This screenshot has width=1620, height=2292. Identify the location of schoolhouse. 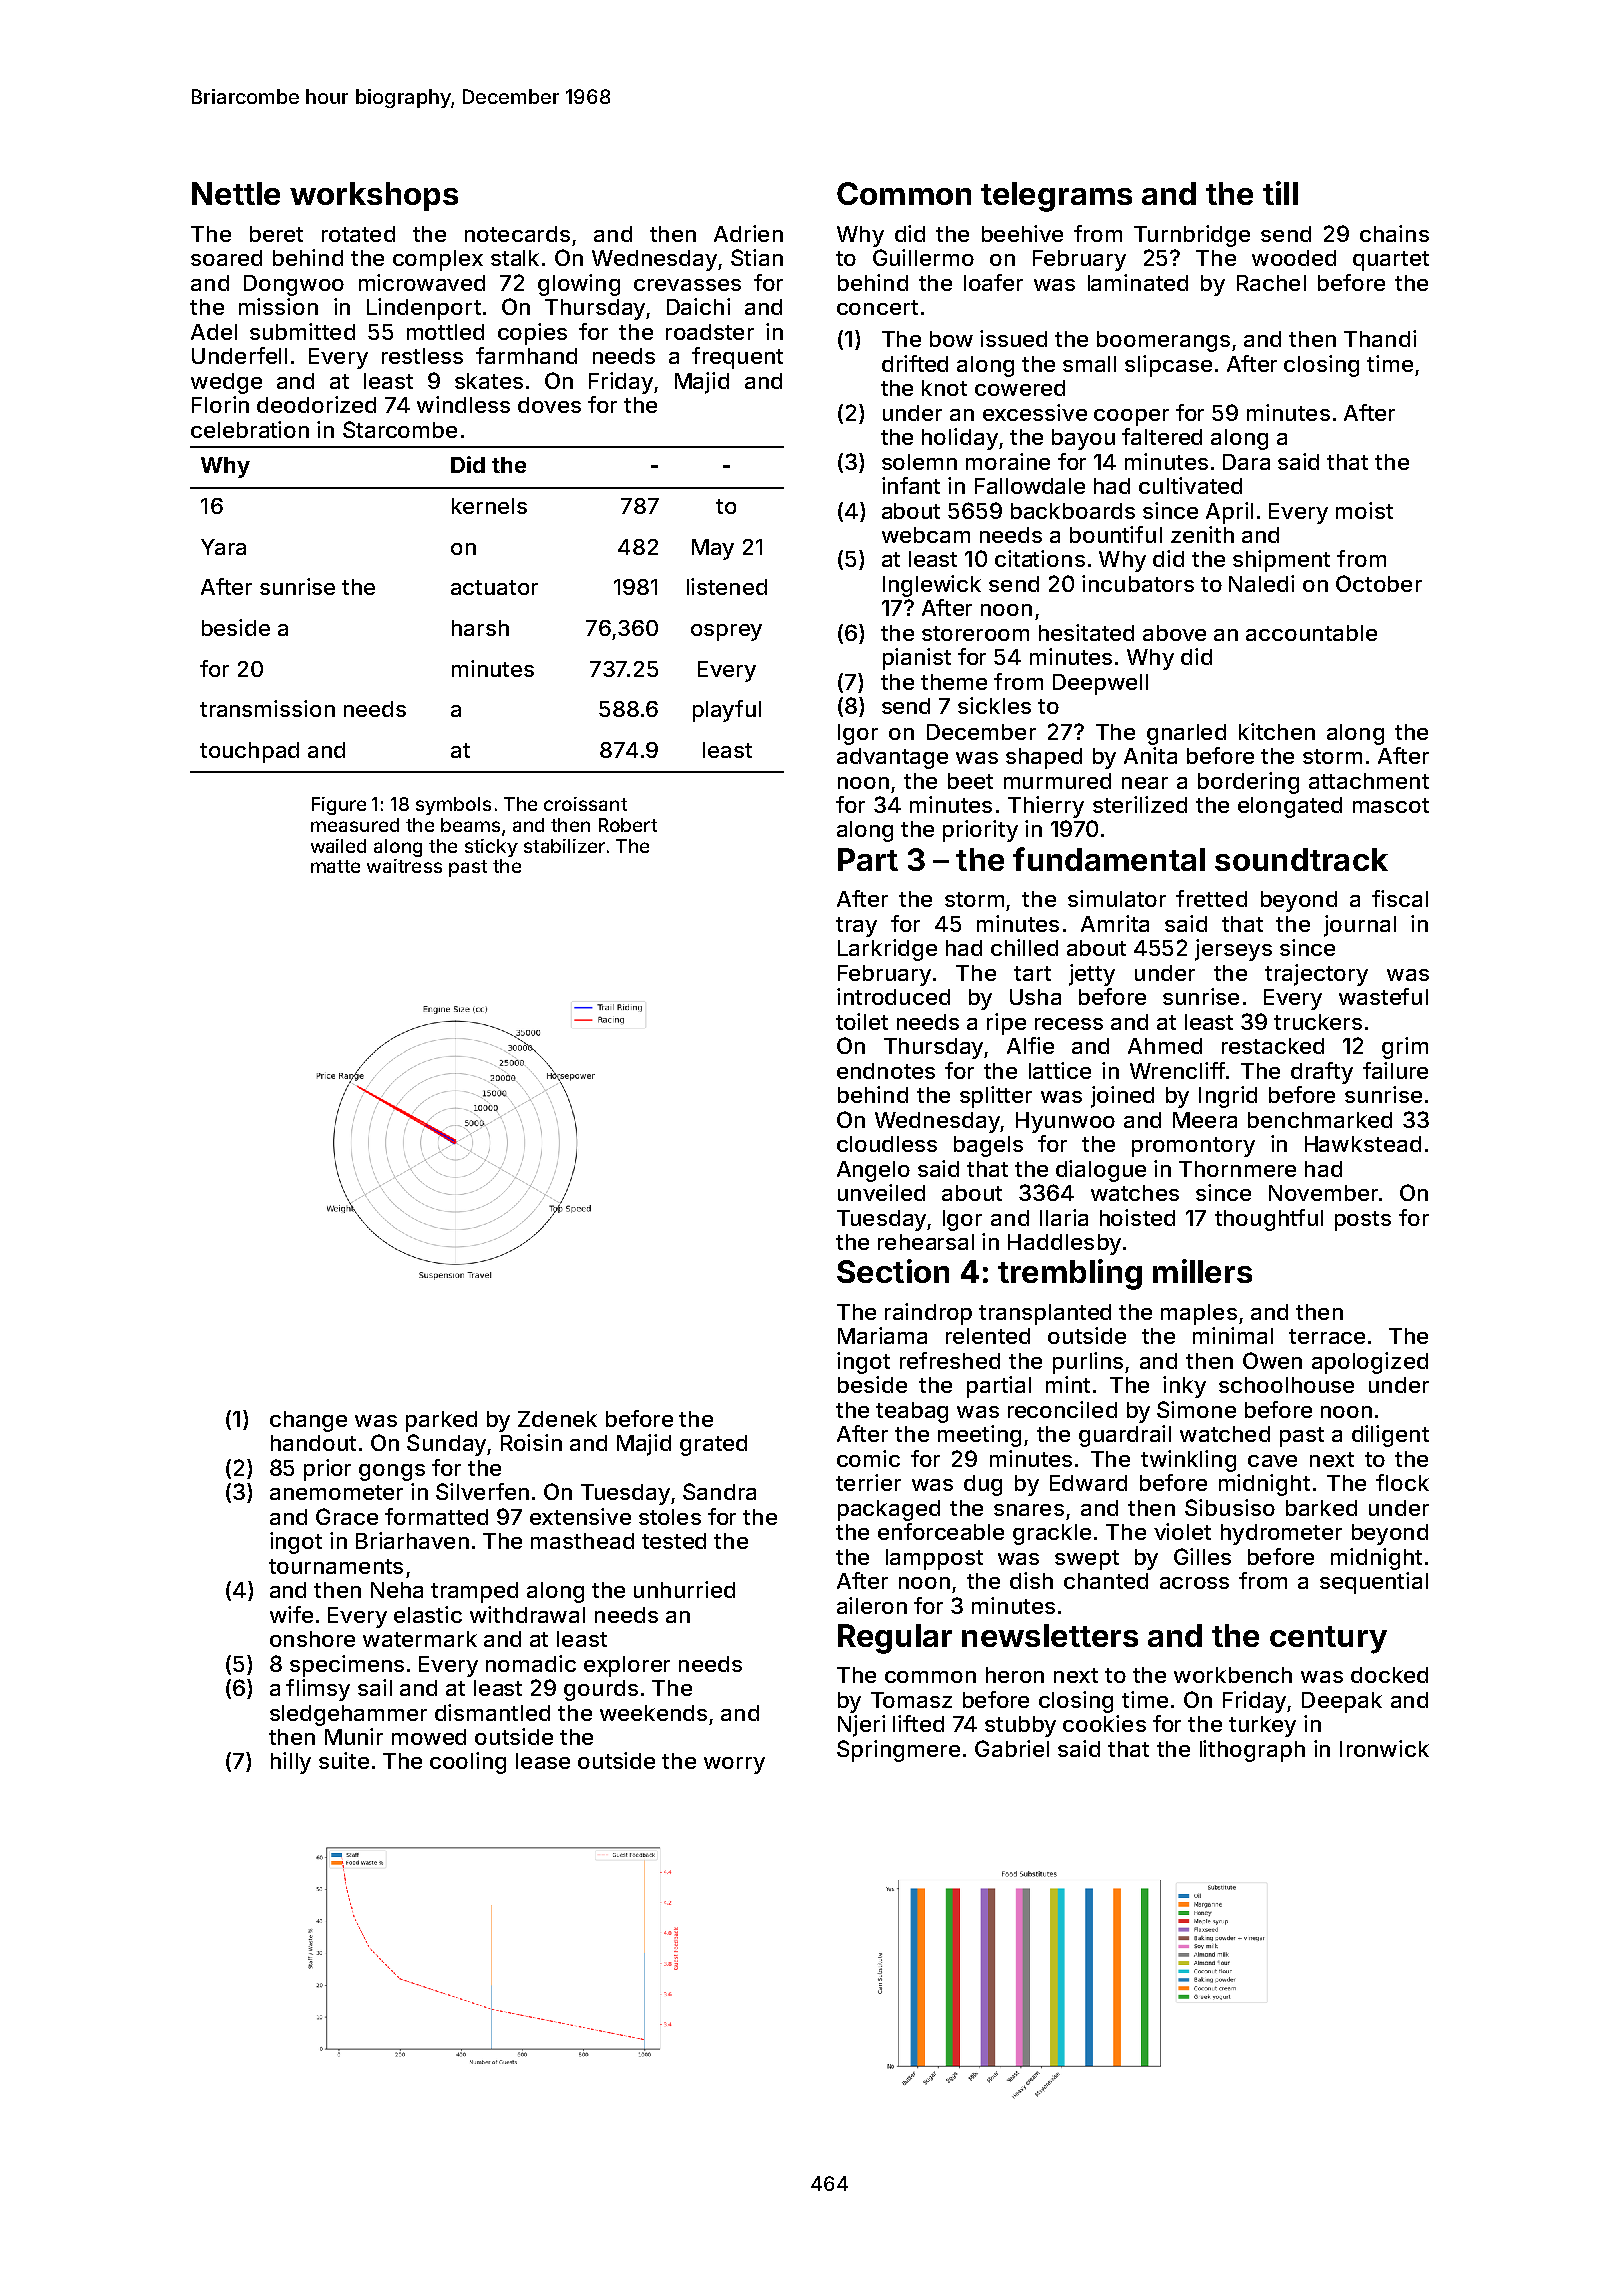
(1286, 1385).
